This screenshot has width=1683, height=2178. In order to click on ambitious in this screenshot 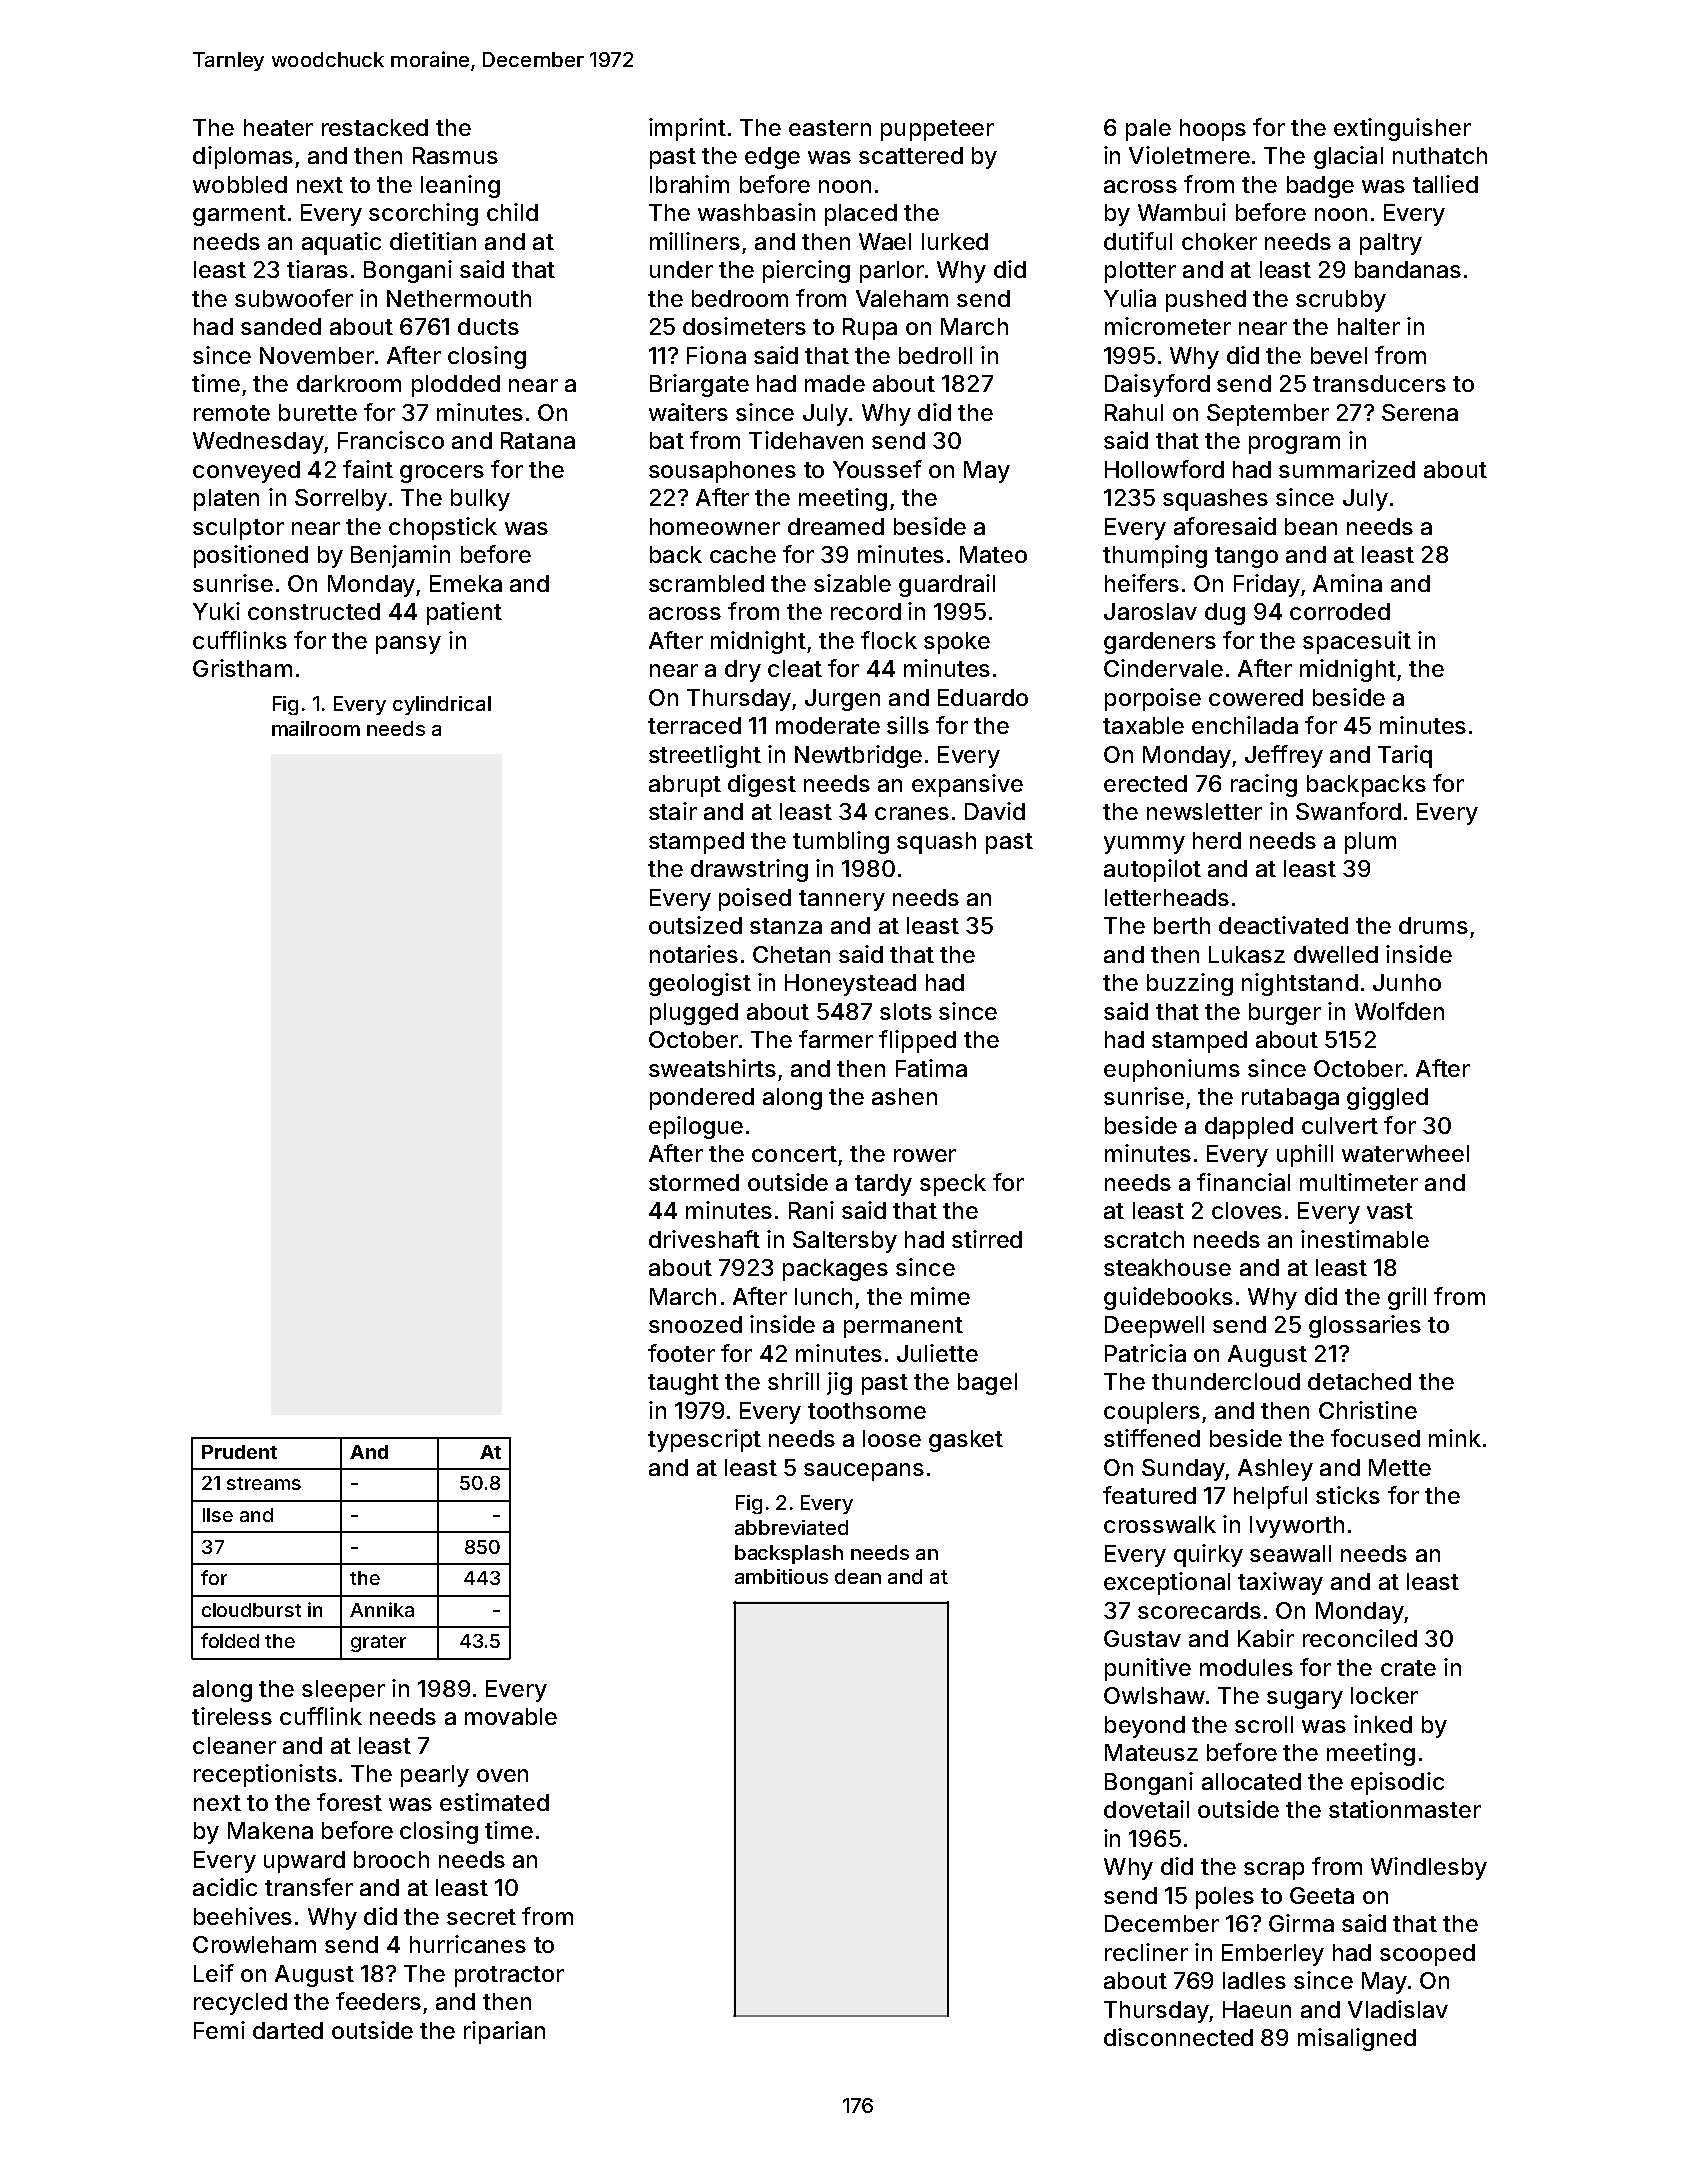, I will do `click(781, 1576)`.
